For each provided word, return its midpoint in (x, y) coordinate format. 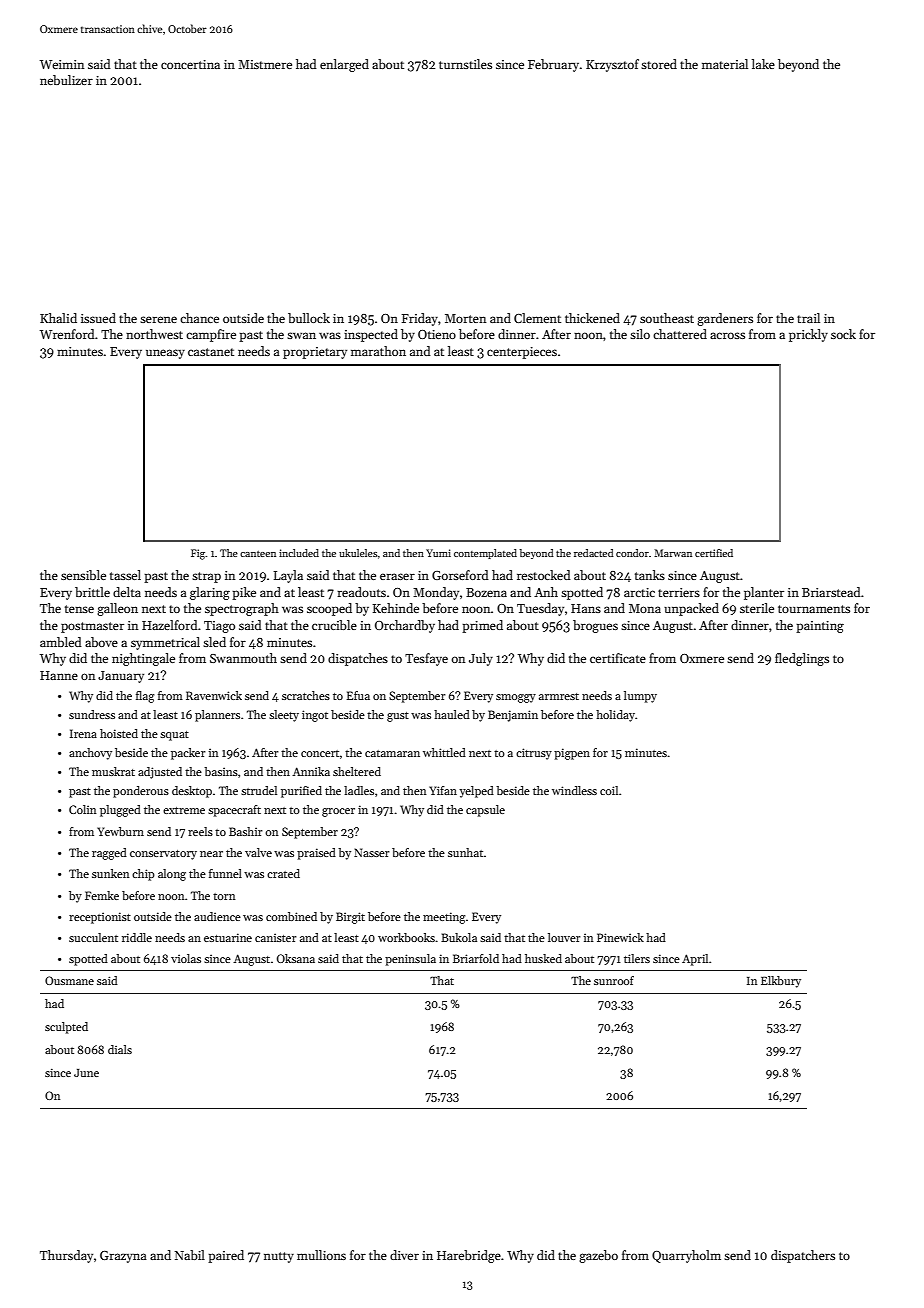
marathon (378, 351)
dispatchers (803, 1256)
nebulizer (66, 80)
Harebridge (469, 1256)
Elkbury (781, 982)
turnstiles (465, 64)
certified (714, 553)
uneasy (165, 354)
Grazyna (123, 1257)
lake (763, 64)
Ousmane (69, 980)
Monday (436, 593)
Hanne (59, 675)
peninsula (410, 960)
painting (820, 627)
